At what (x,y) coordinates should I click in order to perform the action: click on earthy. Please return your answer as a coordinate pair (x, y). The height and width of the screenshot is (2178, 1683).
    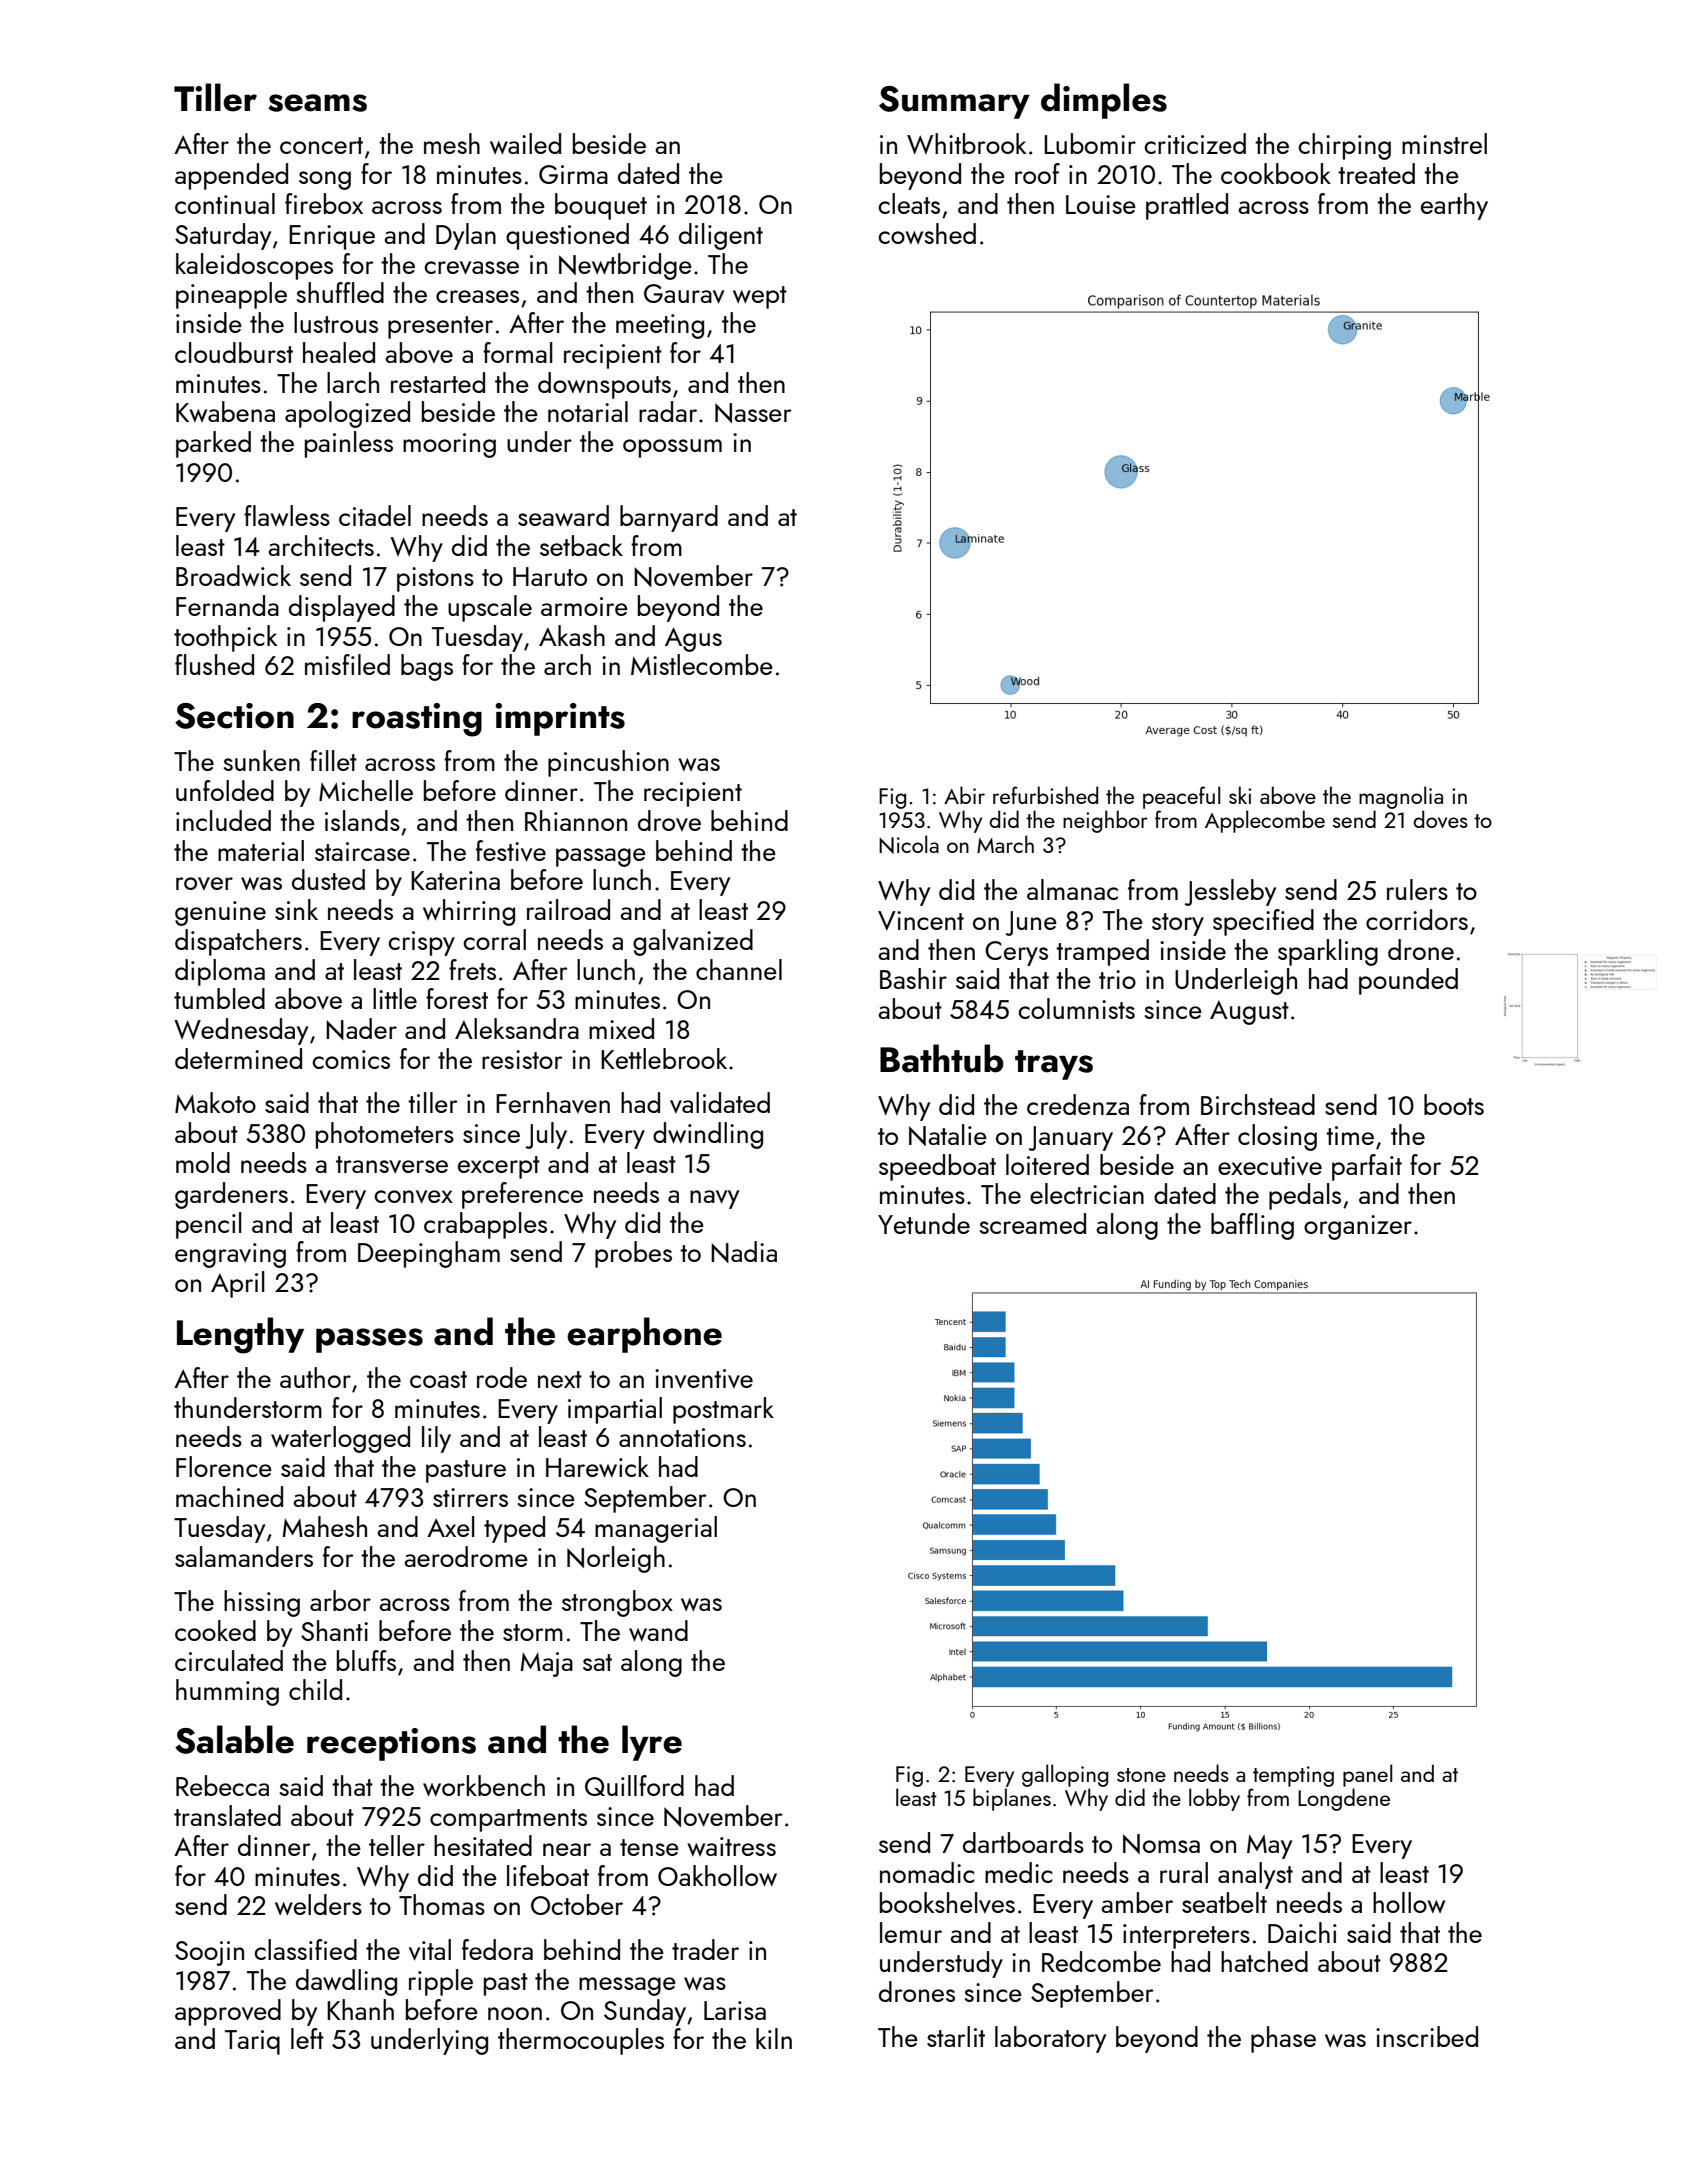
    Looking at the image, I should click on (1454, 206).
